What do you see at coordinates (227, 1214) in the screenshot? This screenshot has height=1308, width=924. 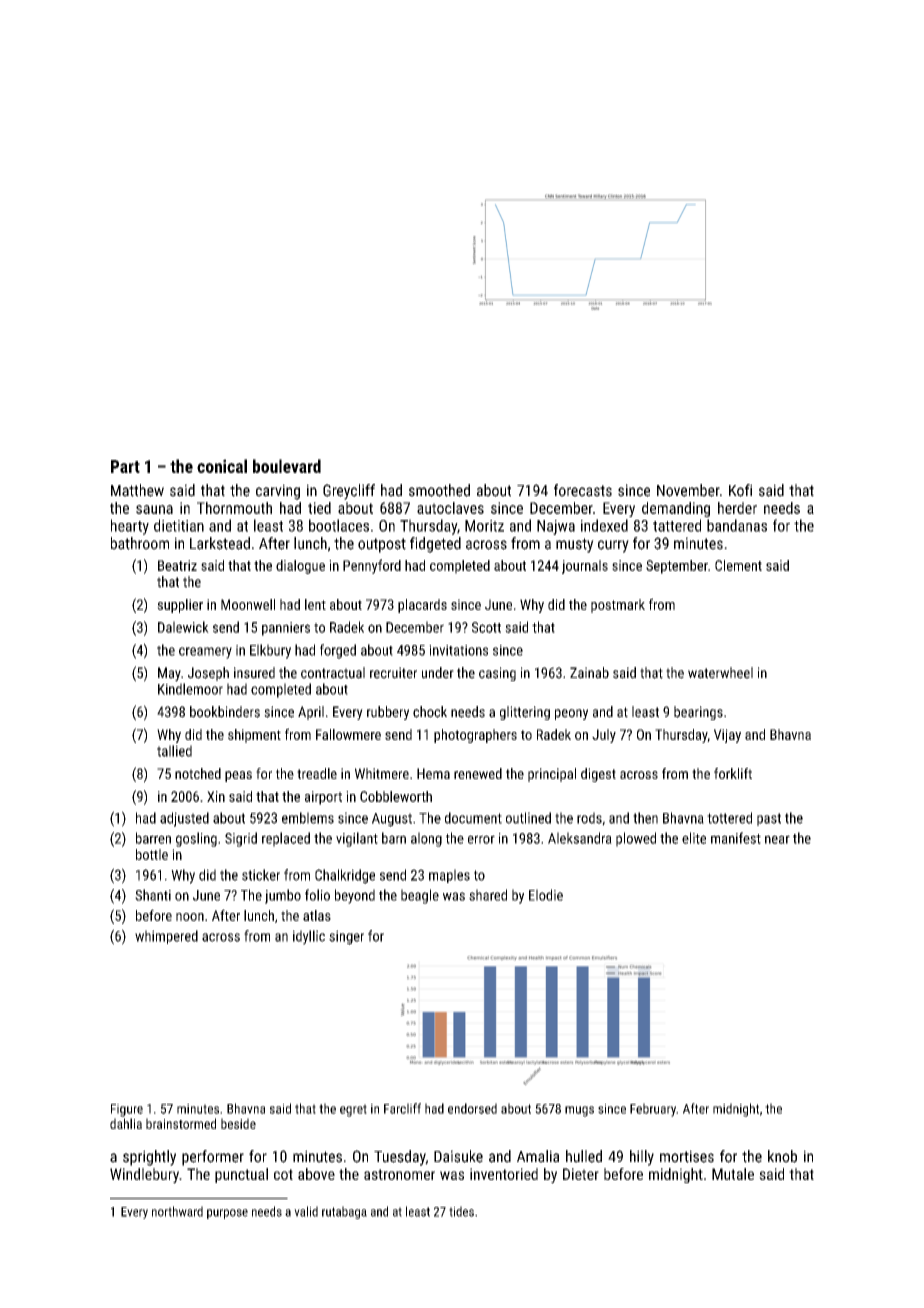 I see `purpose` at bounding box center [227, 1214].
